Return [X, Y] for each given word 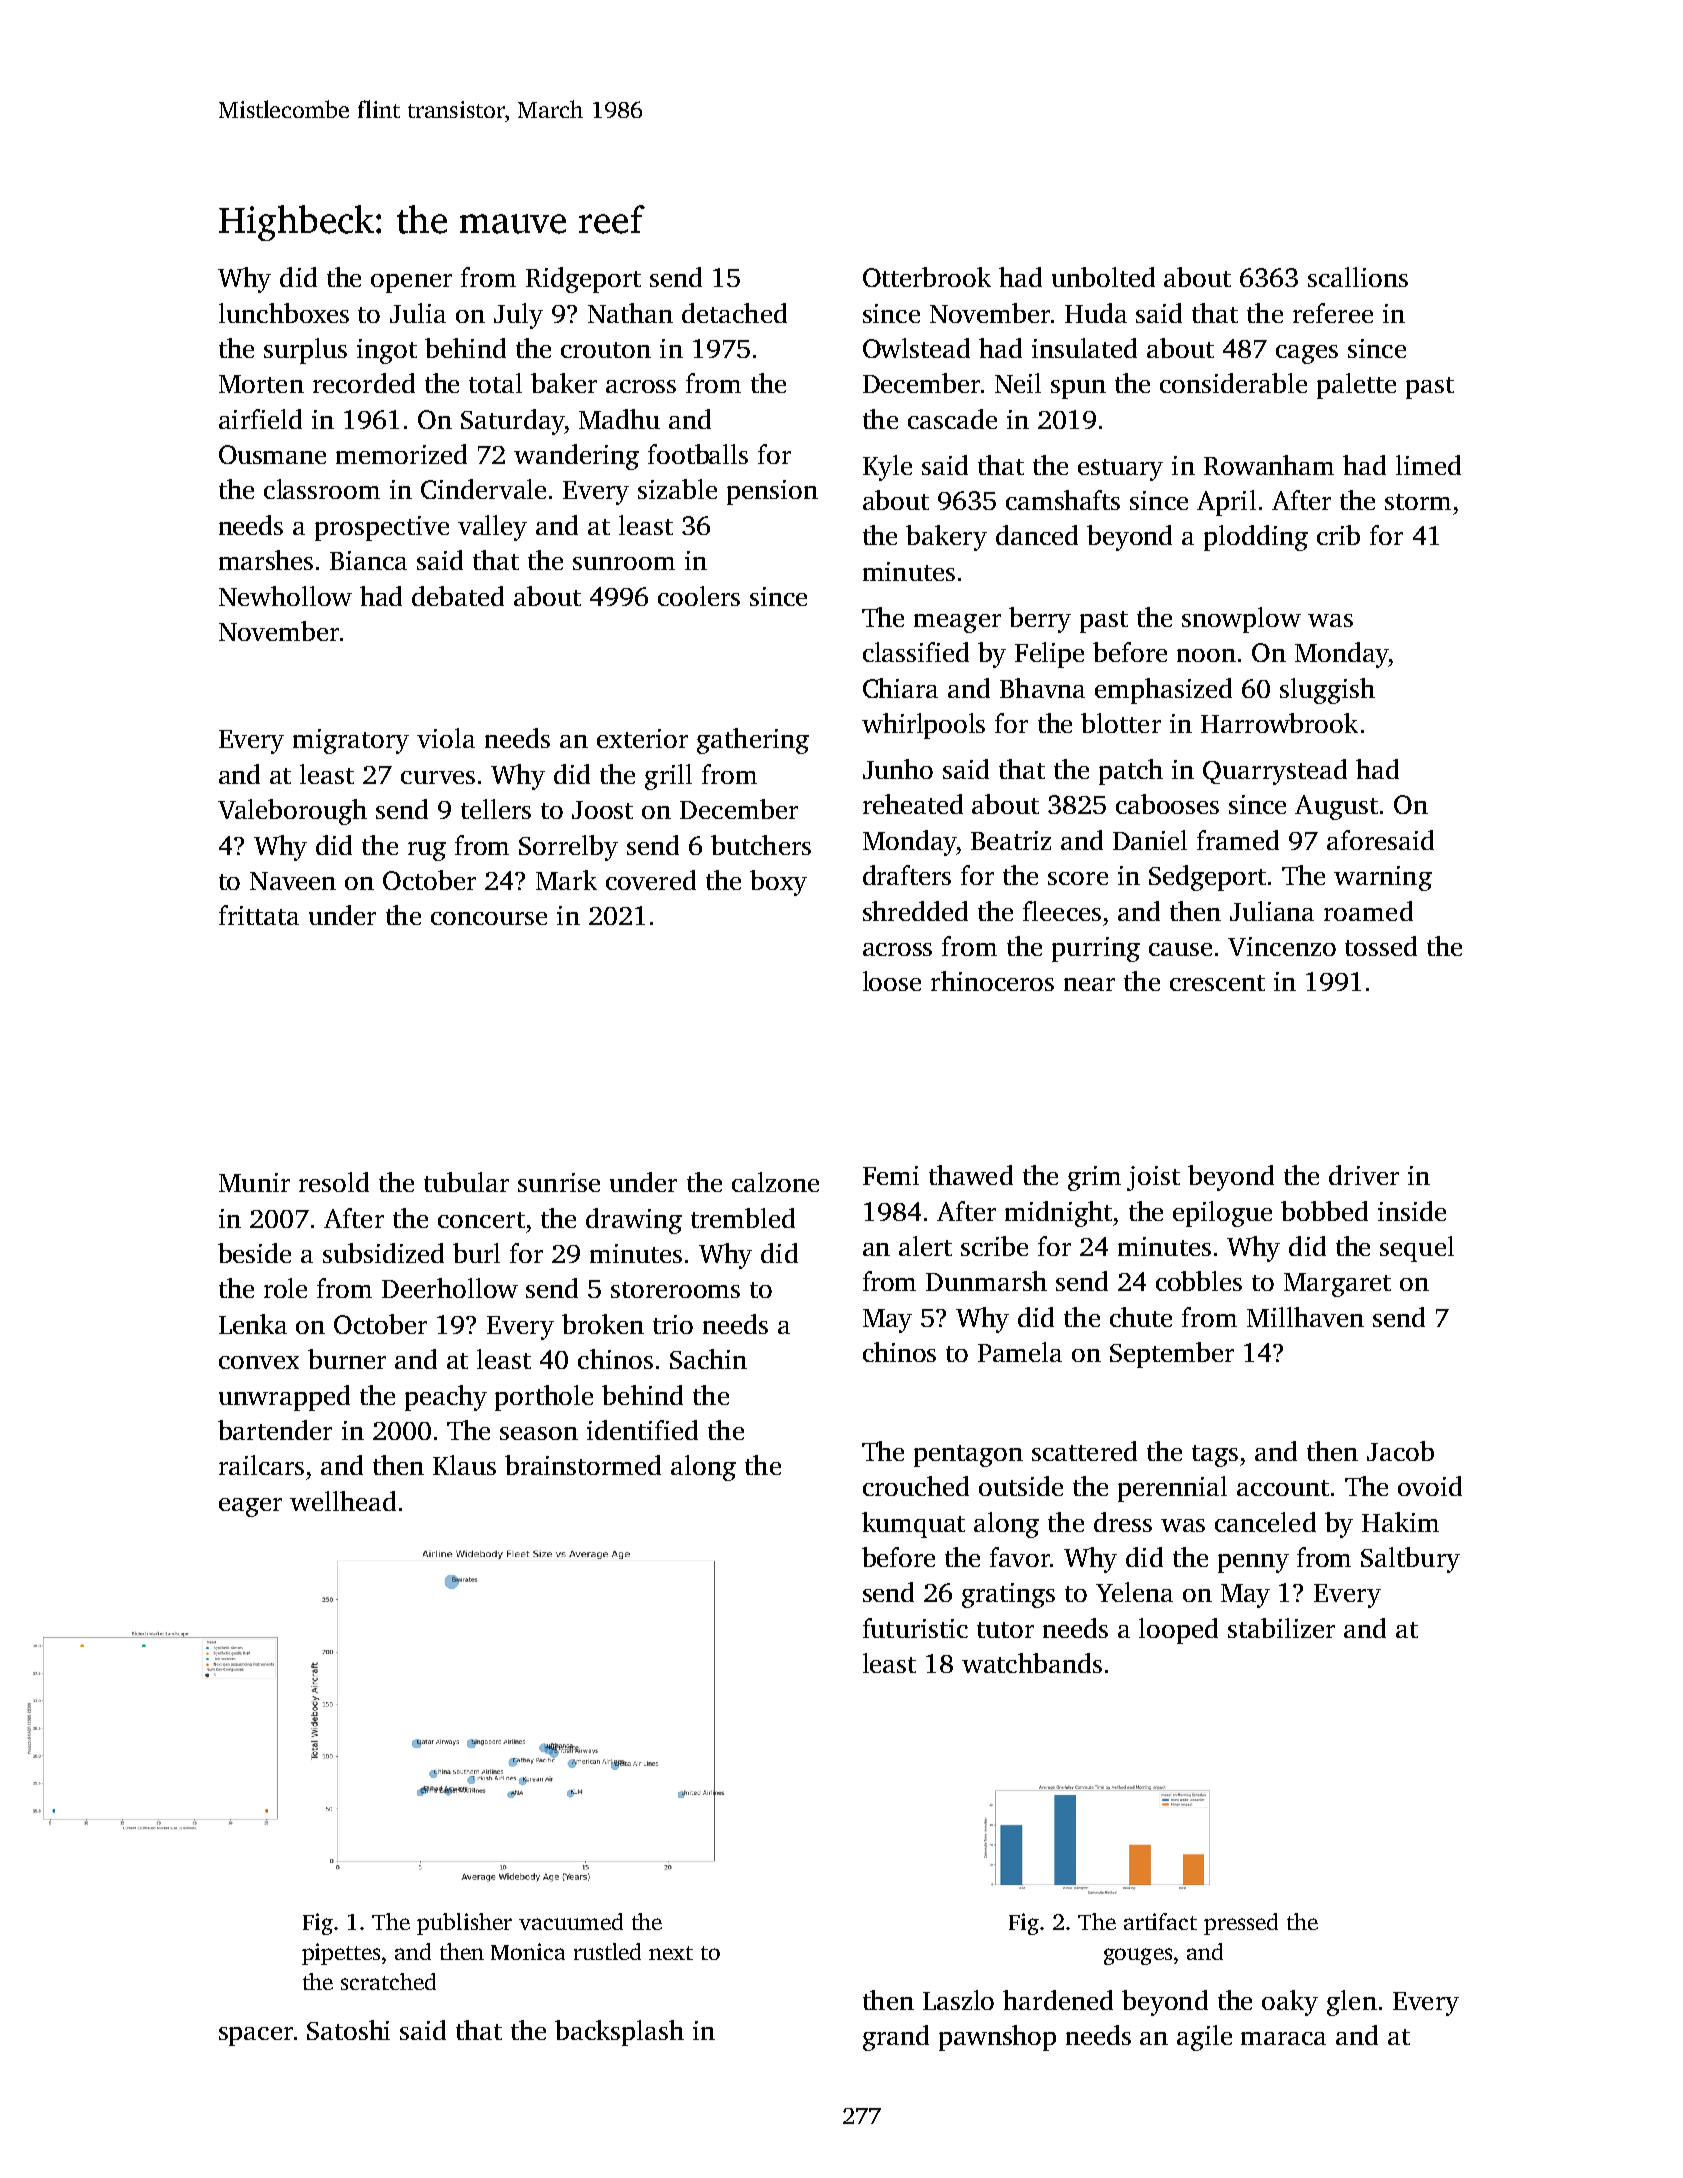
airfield [260, 419]
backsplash [619, 2033]
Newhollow [285, 596]
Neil [1018, 383]
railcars [261, 1465]
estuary [1120, 470]
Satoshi [348, 2030]
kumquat [913, 1525]
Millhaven [1305, 1317]
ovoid [1430, 1486]
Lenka [253, 1324]
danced [1037, 535]
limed [1428, 465]
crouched [916, 1486]
